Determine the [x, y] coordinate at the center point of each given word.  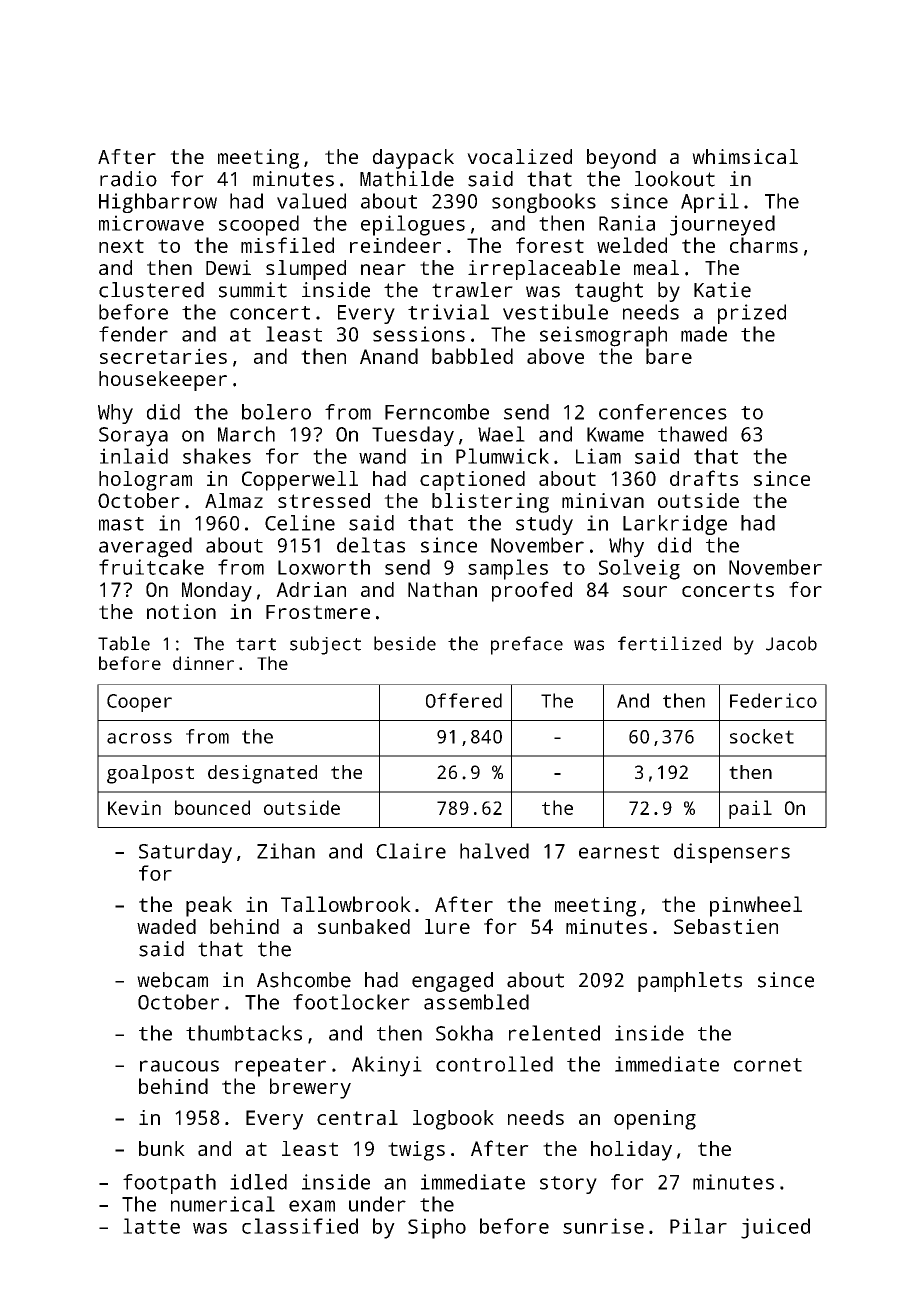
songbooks [544, 203]
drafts [704, 478]
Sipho [437, 1228]
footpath [169, 1184]
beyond [621, 159]
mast [121, 524]
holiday [631, 1151]
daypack [413, 159]
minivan [603, 500]
